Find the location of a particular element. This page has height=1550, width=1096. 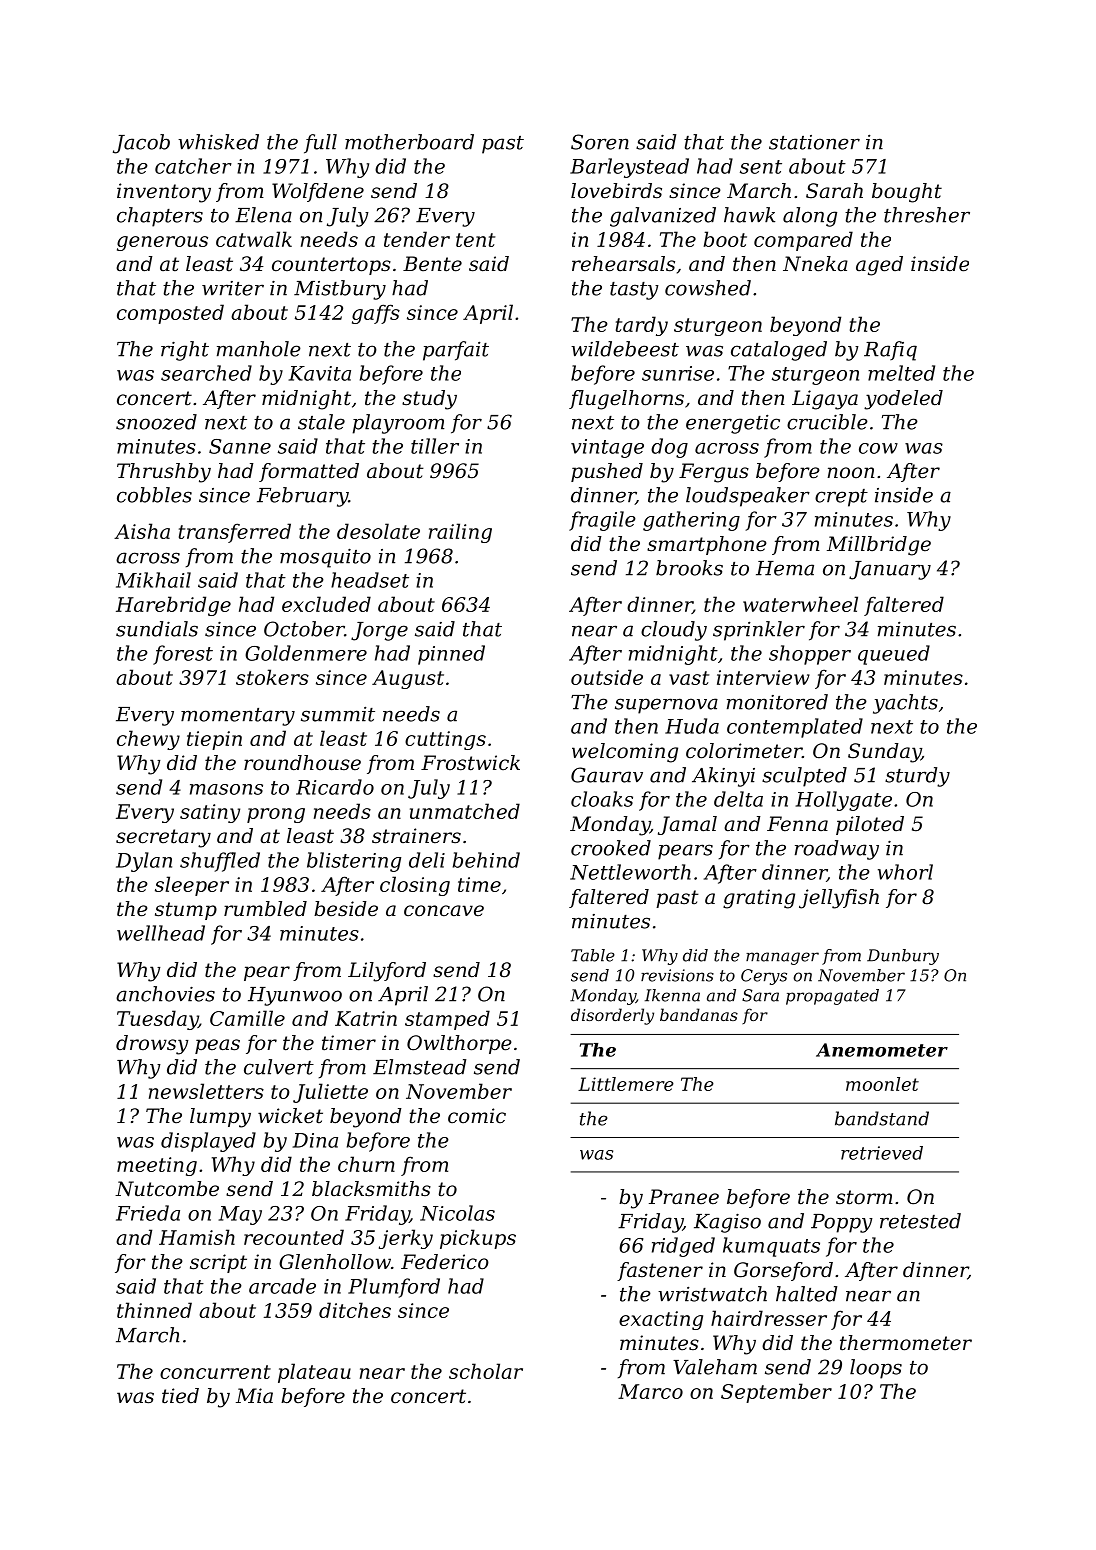

aged is located at coordinates (879, 266).
